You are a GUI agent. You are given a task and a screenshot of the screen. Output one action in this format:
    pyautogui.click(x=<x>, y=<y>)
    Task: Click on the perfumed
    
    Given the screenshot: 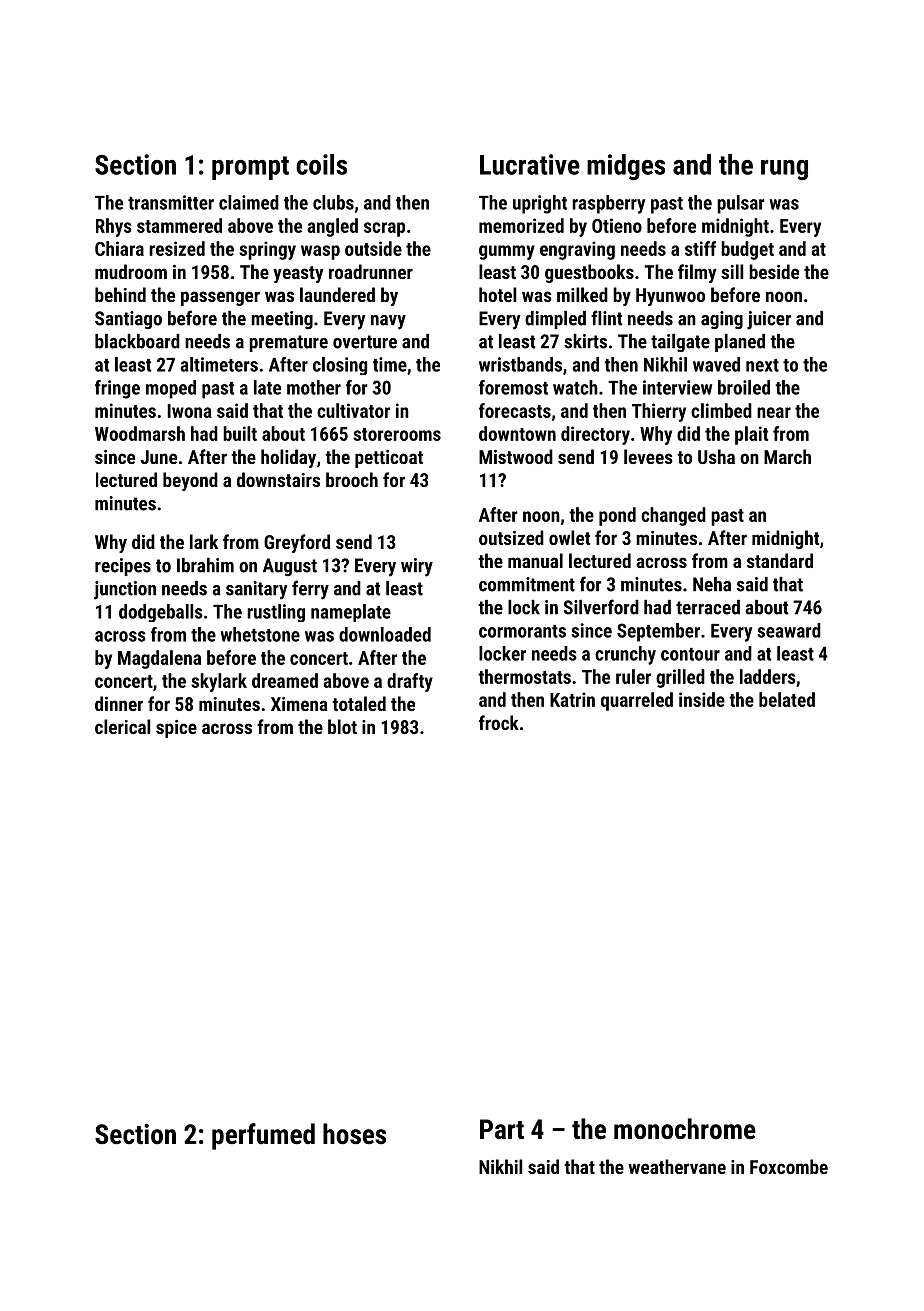 What is the action you would take?
    pyautogui.click(x=263, y=1136)
